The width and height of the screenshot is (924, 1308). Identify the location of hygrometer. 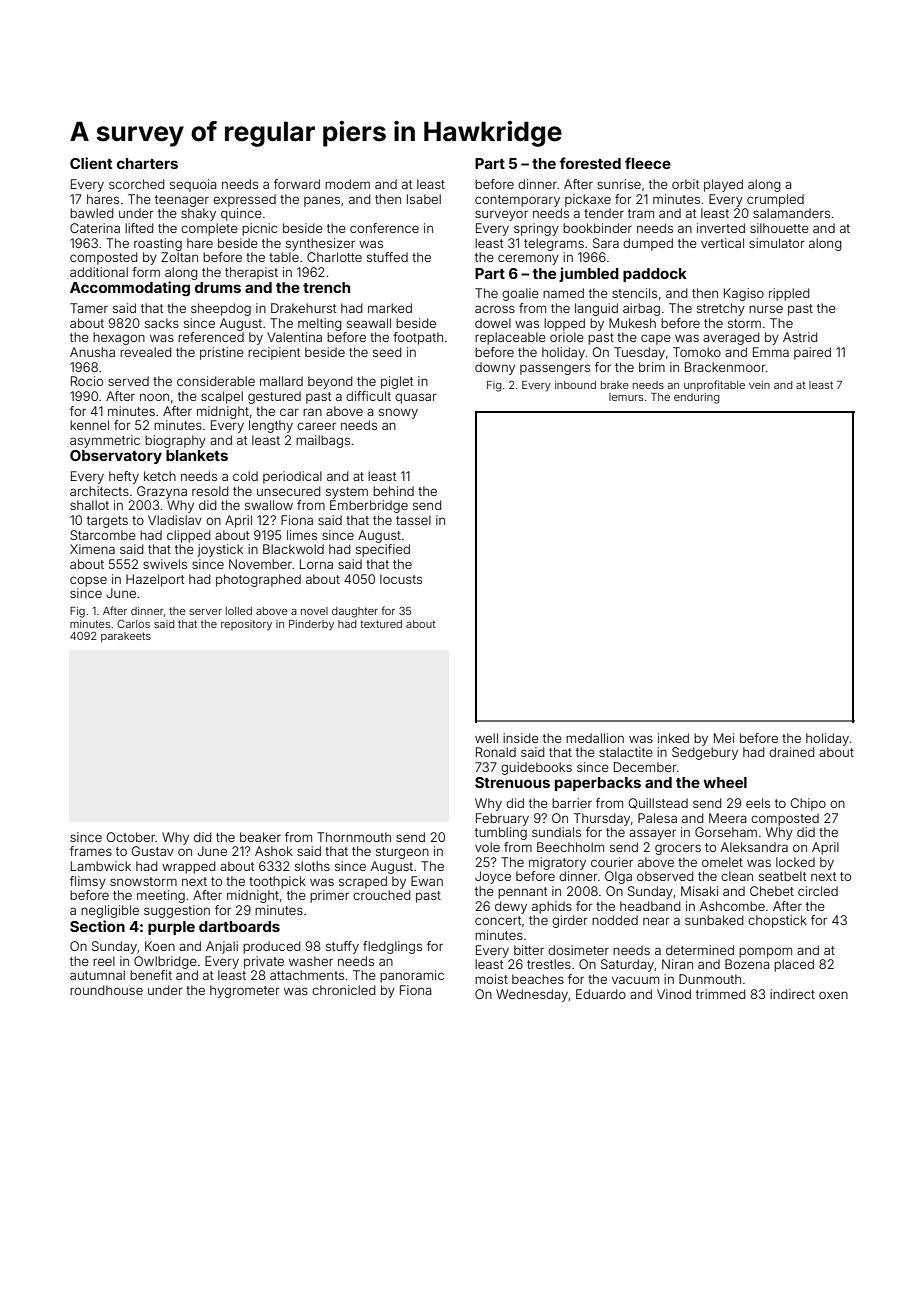
(245, 991).
